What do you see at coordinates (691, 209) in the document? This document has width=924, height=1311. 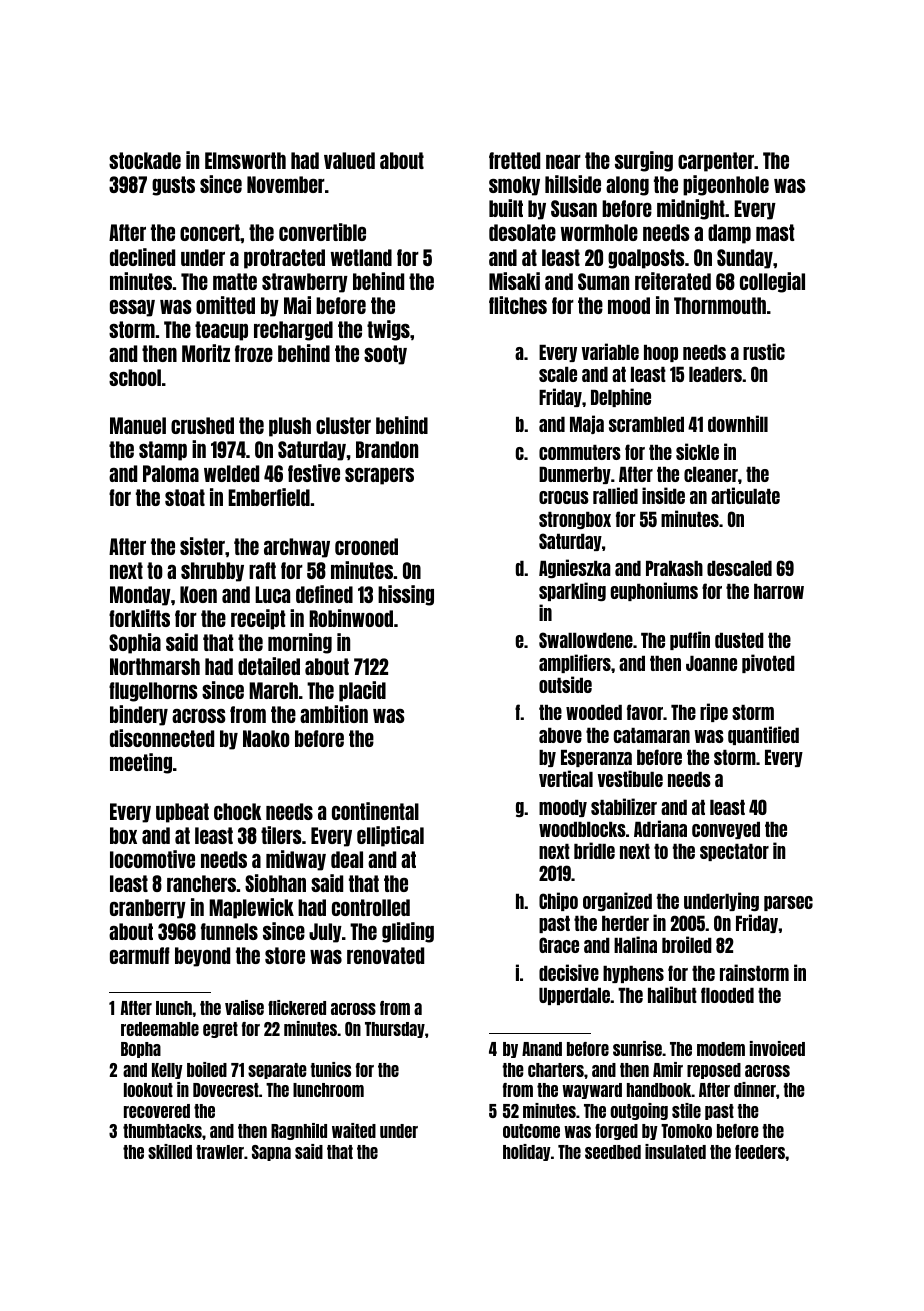 I see `midnight` at bounding box center [691, 209].
